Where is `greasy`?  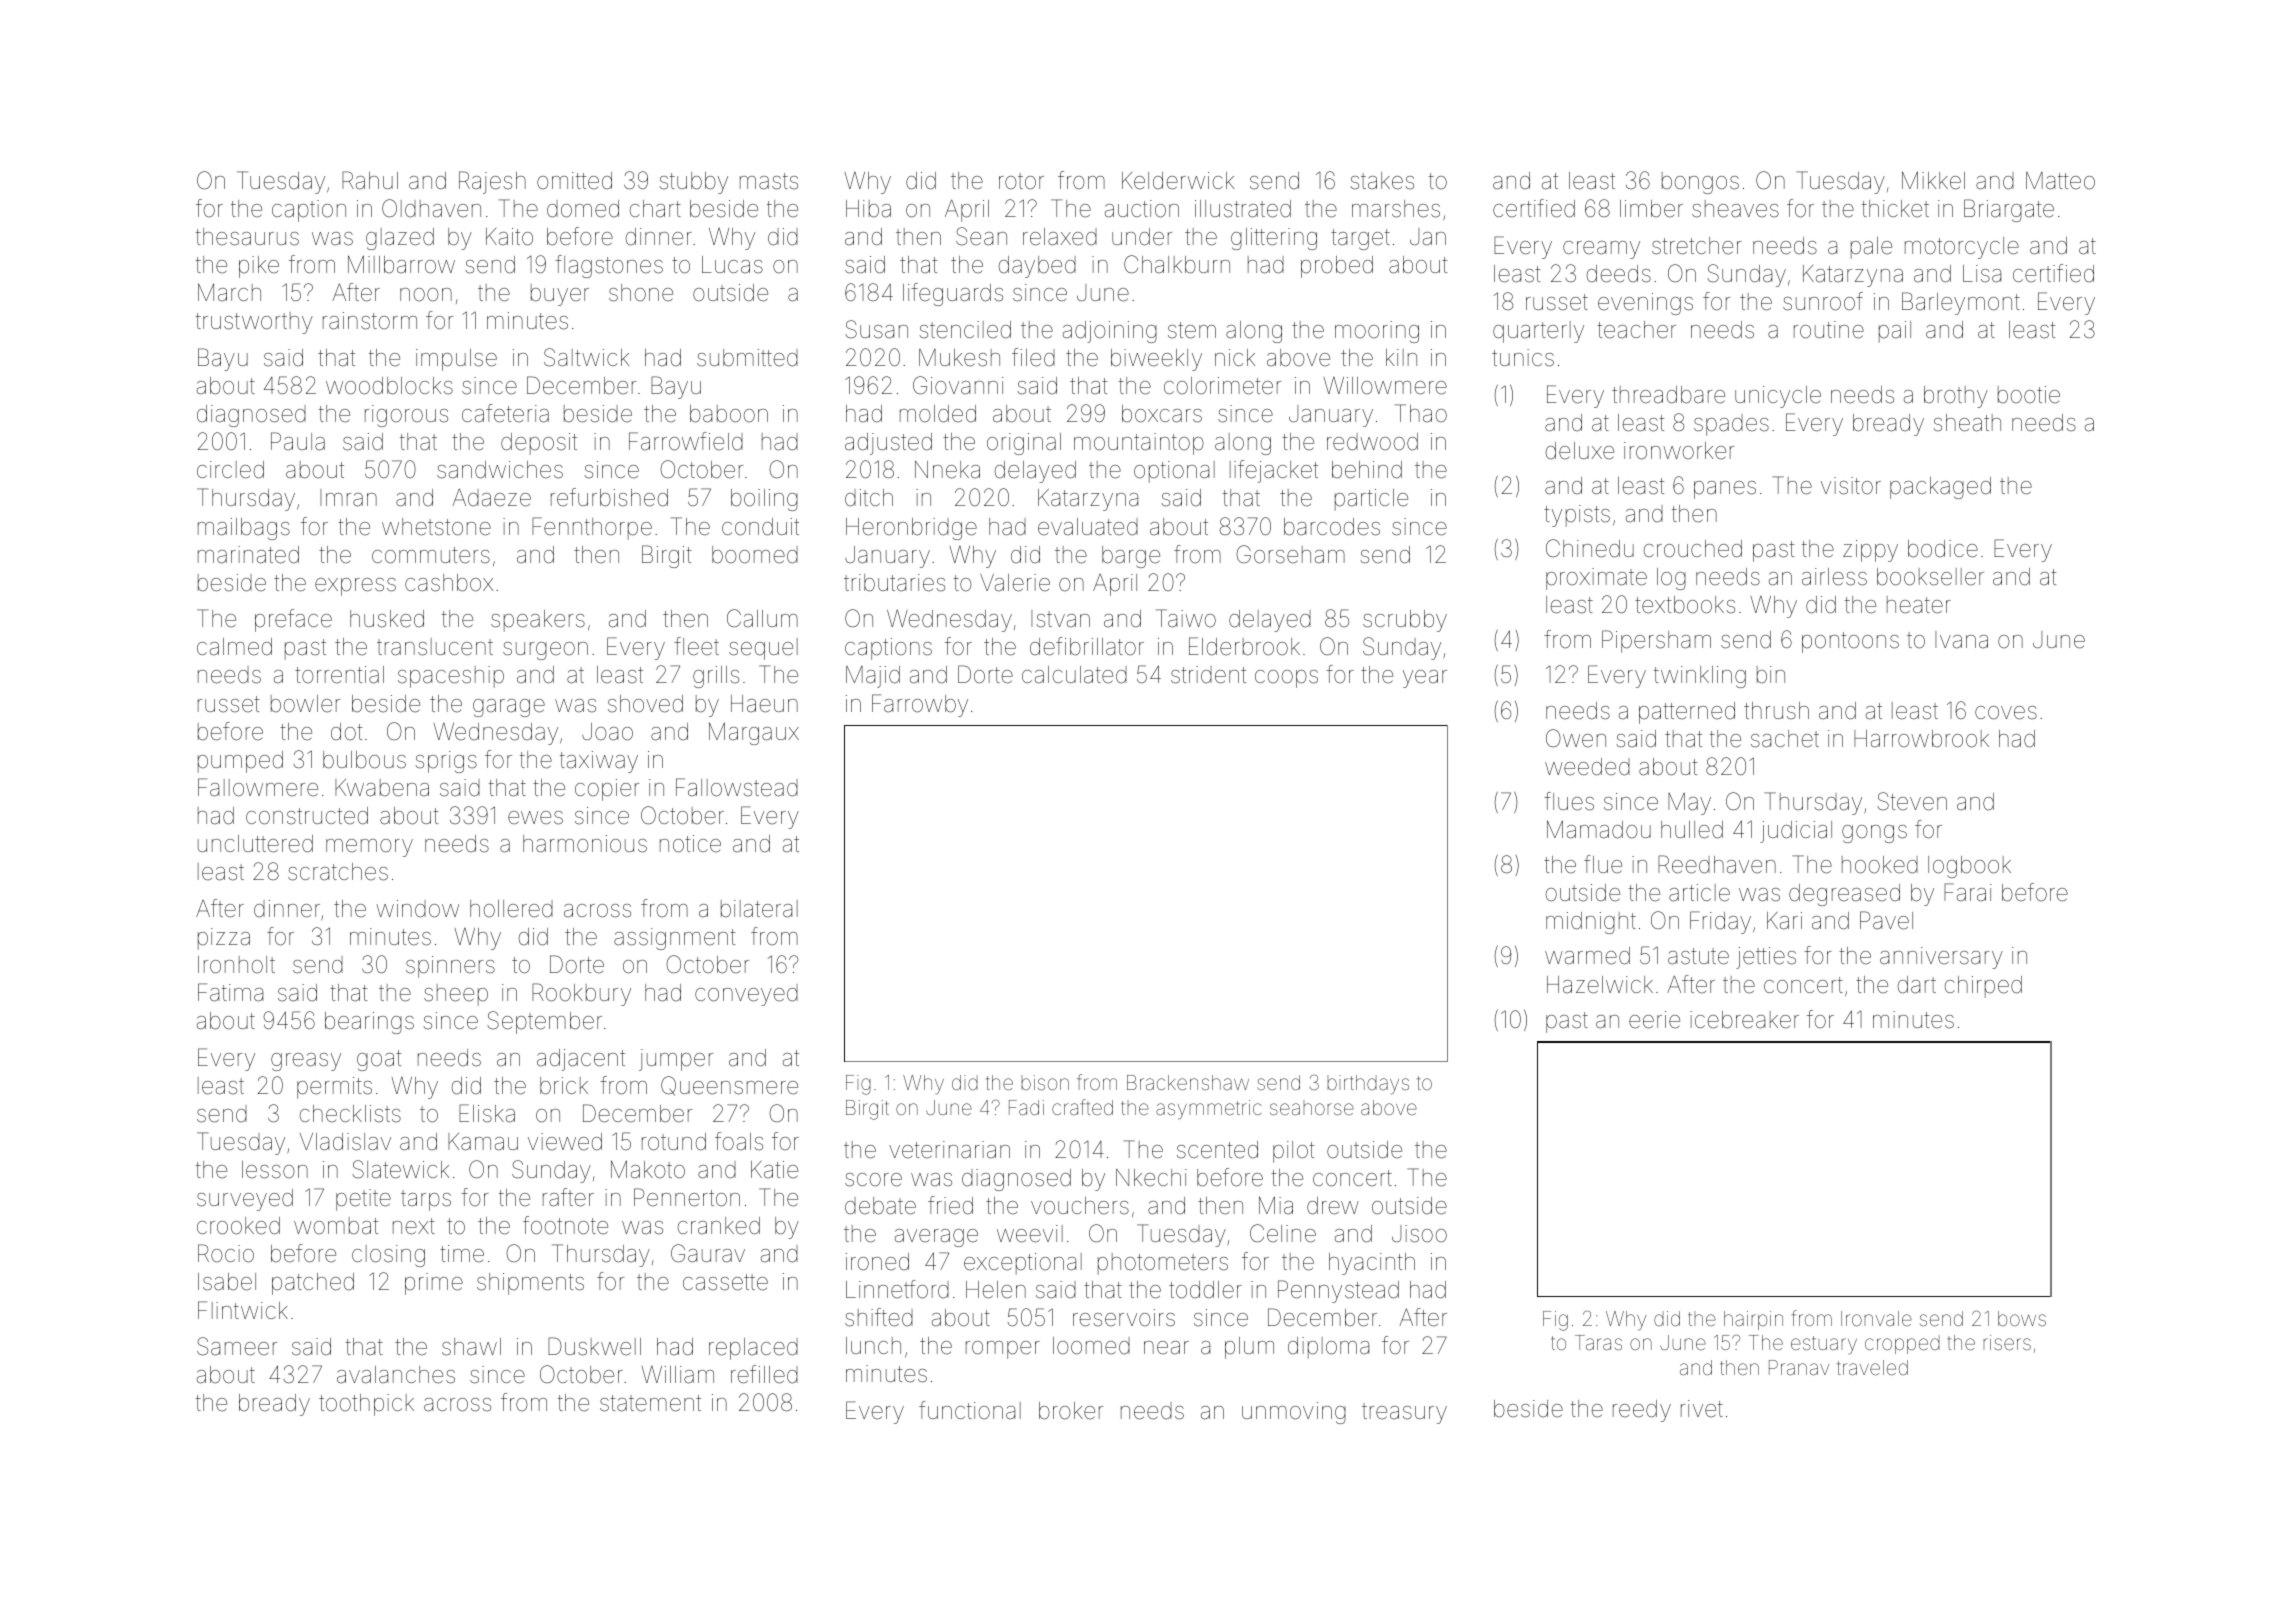 greasy is located at coordinates (306, 1062).
